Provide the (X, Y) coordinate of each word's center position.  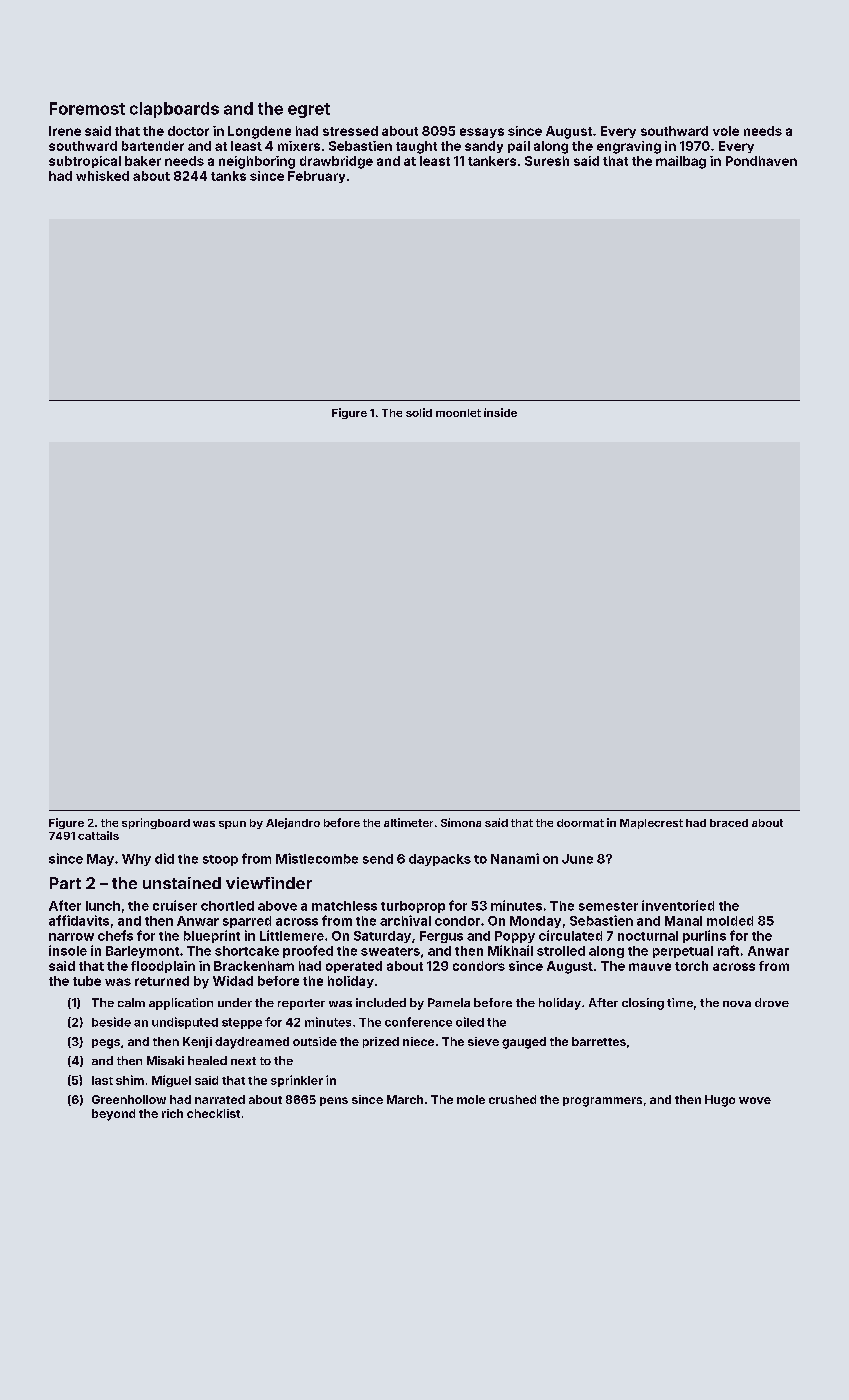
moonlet (458, 413)
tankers (492, 161)
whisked (102, 176)
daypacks (440, 860)
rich (172, 1113)
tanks (228, 176)
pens (334, 1101)
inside (500, 412)
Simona (461, 822)
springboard (156, 823)
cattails (98, 835)
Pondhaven (761, 161)
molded (730, 921)
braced (729, 823)
